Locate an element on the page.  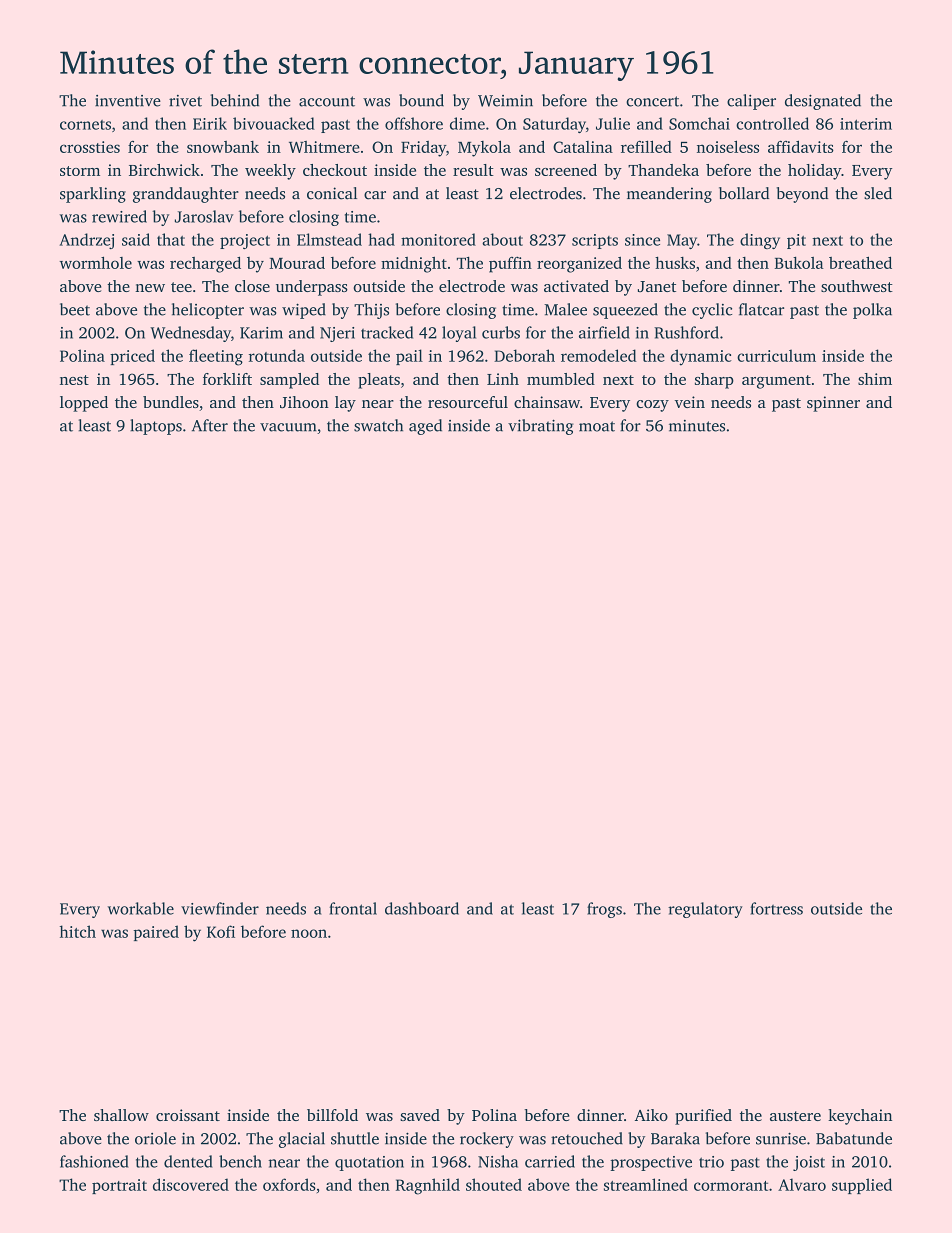
bound is located at coordinates (421, 100).
